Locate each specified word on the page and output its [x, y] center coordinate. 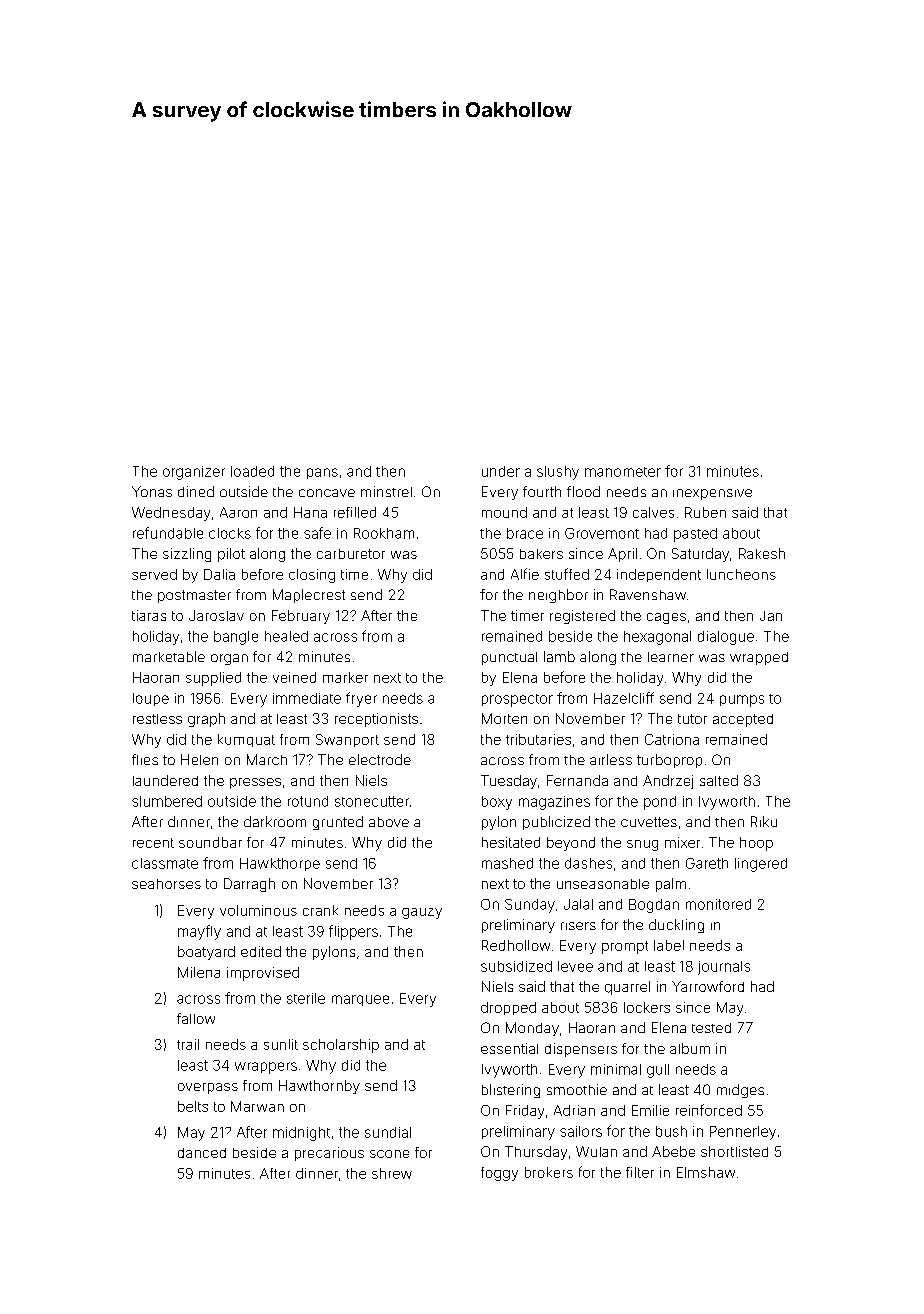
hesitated [511, 842]
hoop [756, 844]
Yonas [152, 491]
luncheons [741, 574]
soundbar [210, 842]
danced [202, 1153]
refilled [355, 512]
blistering [511, 1091]
